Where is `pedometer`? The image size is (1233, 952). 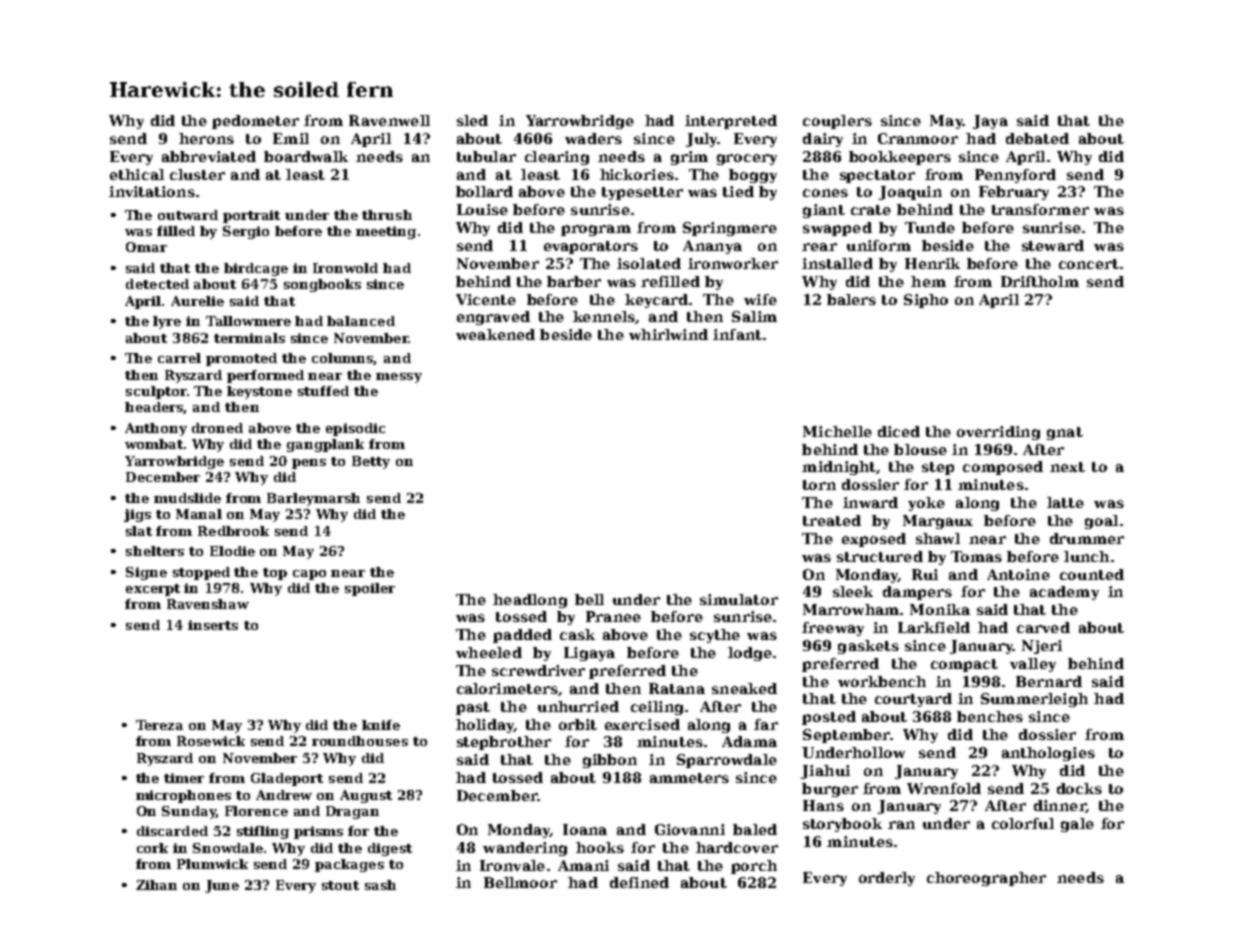 pedometer is located at coordinates (255, 122).
